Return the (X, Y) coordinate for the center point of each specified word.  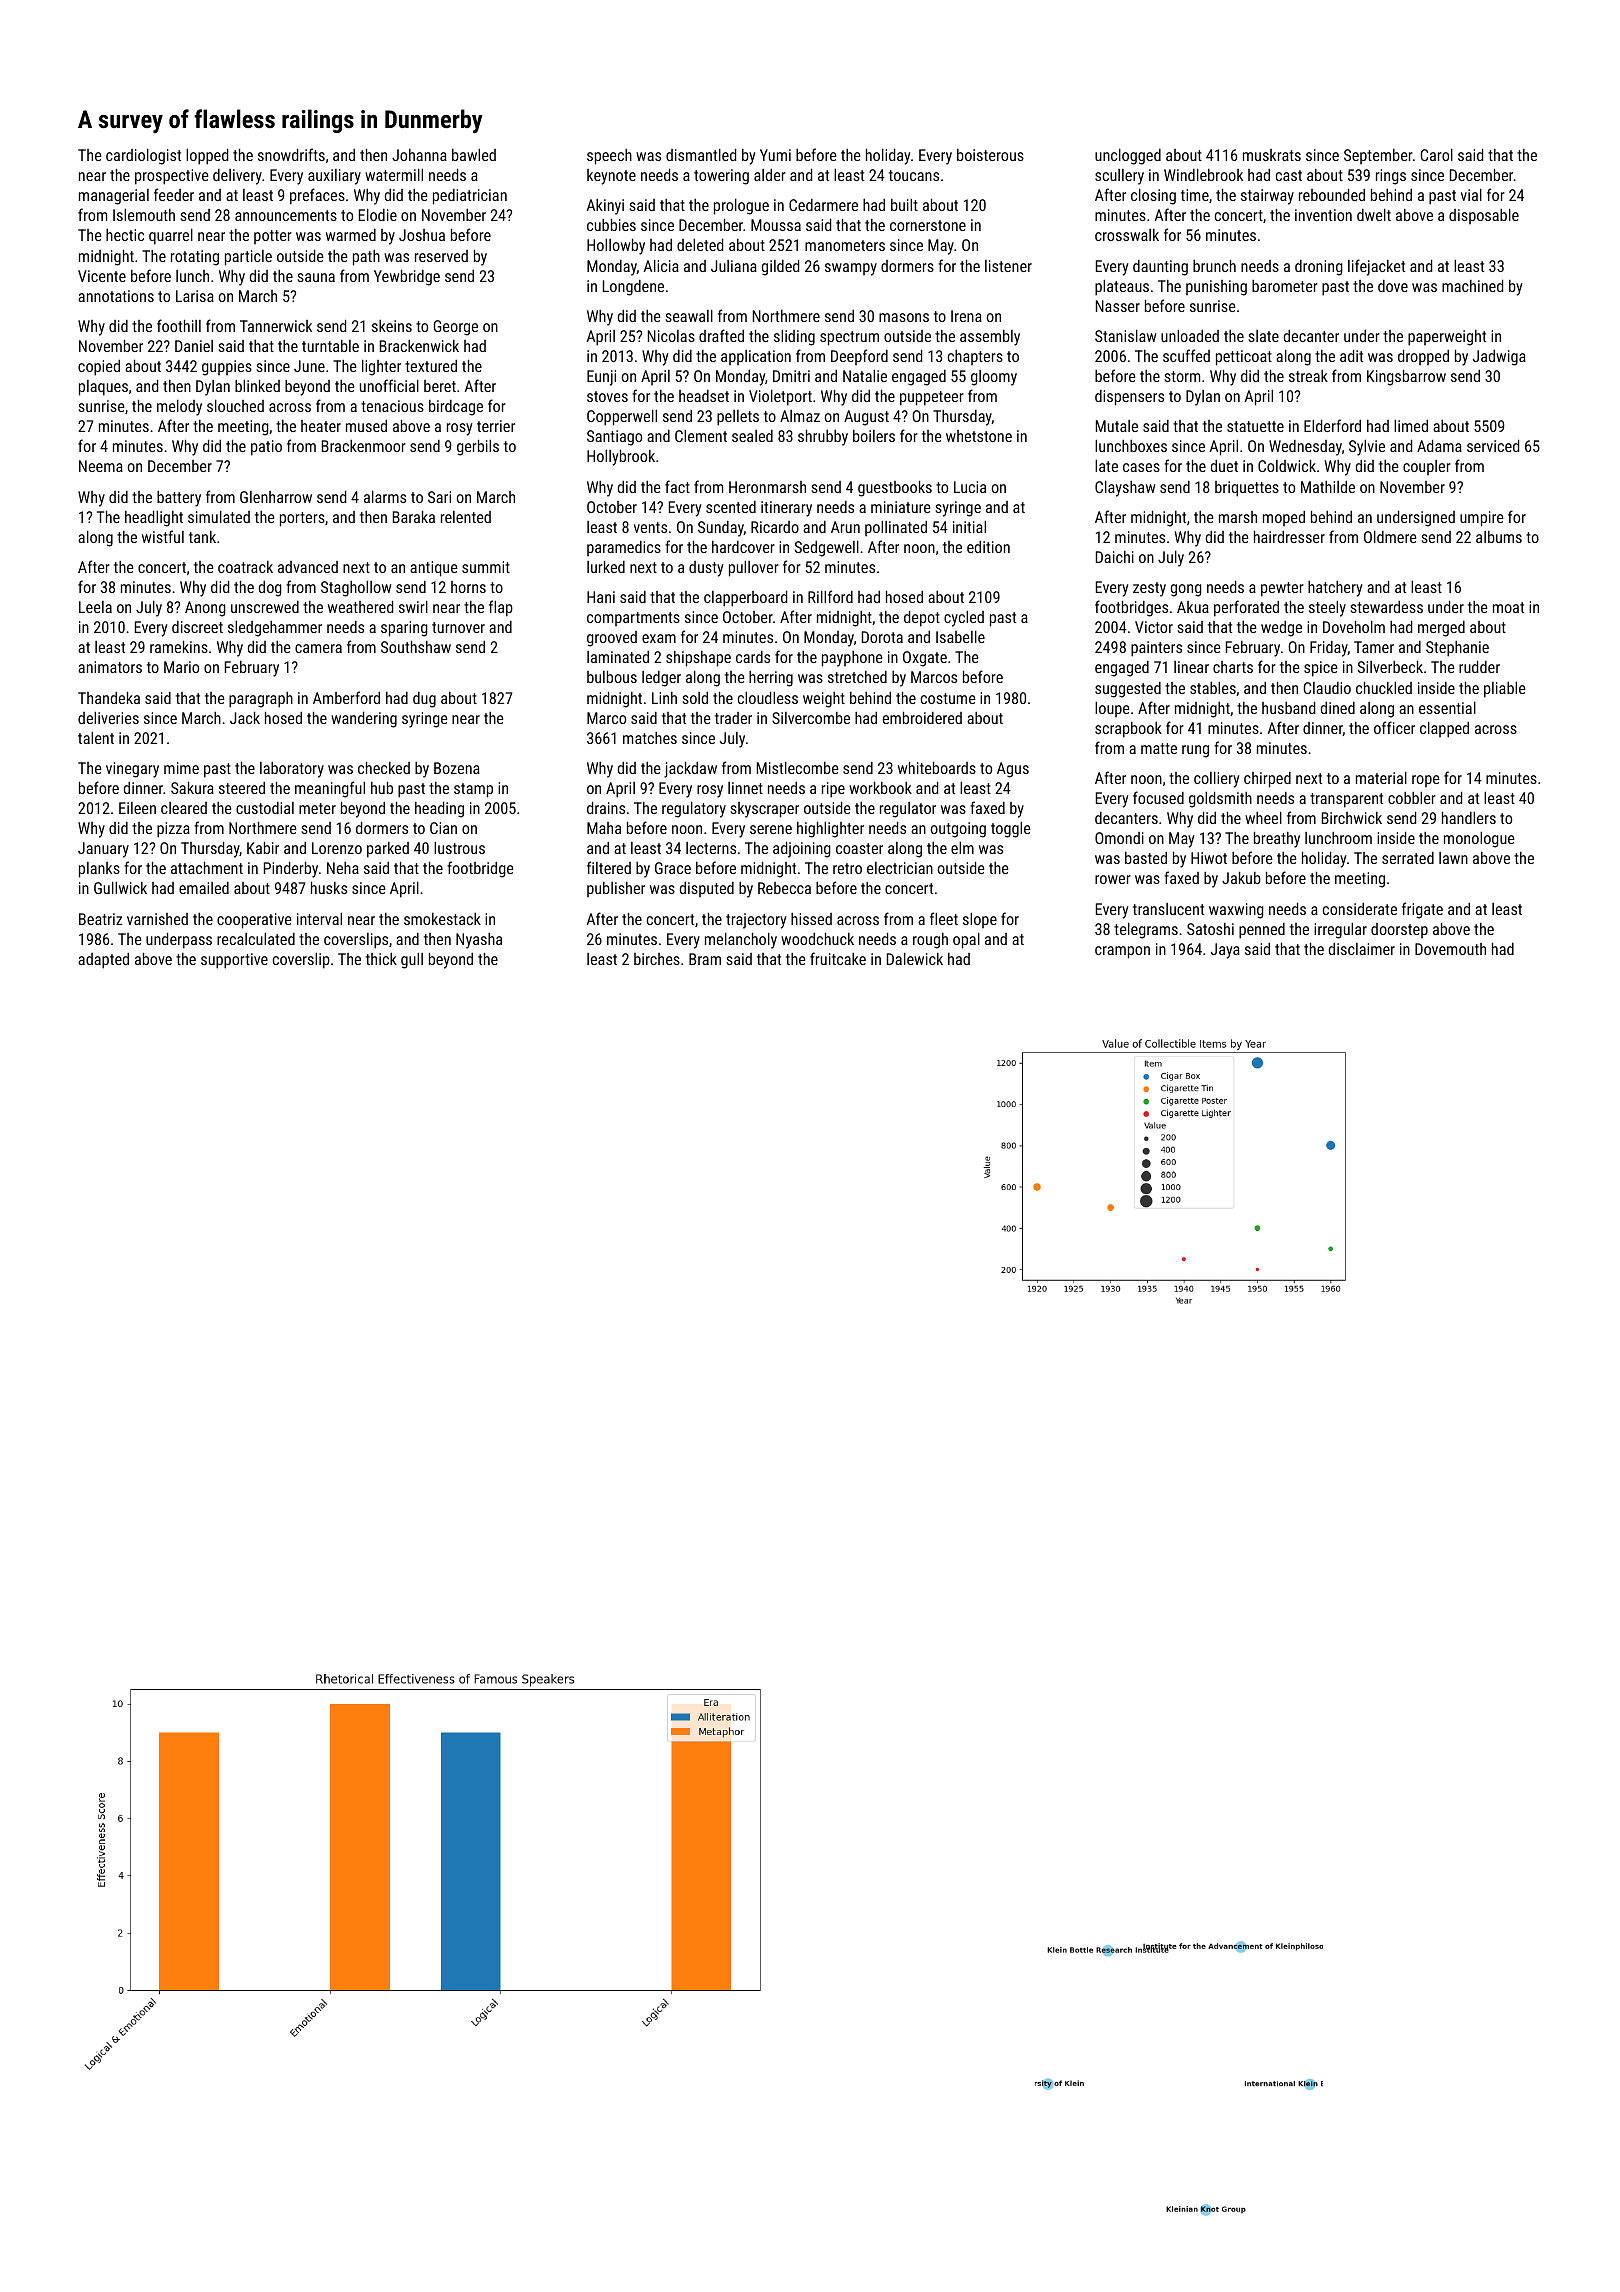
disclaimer (1362, 949)
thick (381, 959)
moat (1508, 607)
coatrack (245, 567)
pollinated (896, 528)
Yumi (775, 155)
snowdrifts (291, 154)
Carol (1436, 154)
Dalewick (915, 958)
